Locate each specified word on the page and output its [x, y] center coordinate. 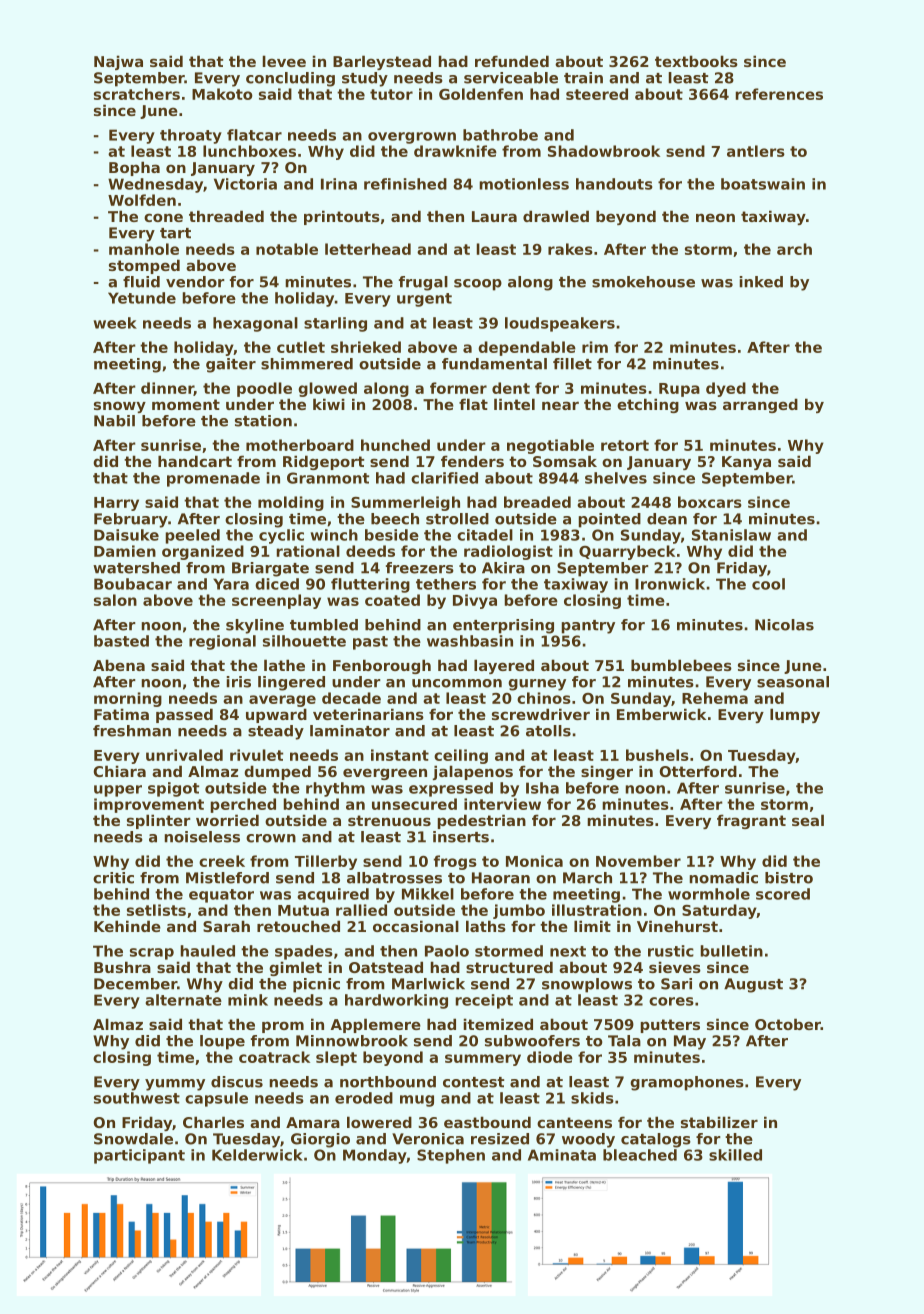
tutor [391, 94]
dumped [277, 772]
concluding [290, 79]
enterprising [503, 626]
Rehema [715, 698]
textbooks [696, 61]
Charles [213, 1122]
